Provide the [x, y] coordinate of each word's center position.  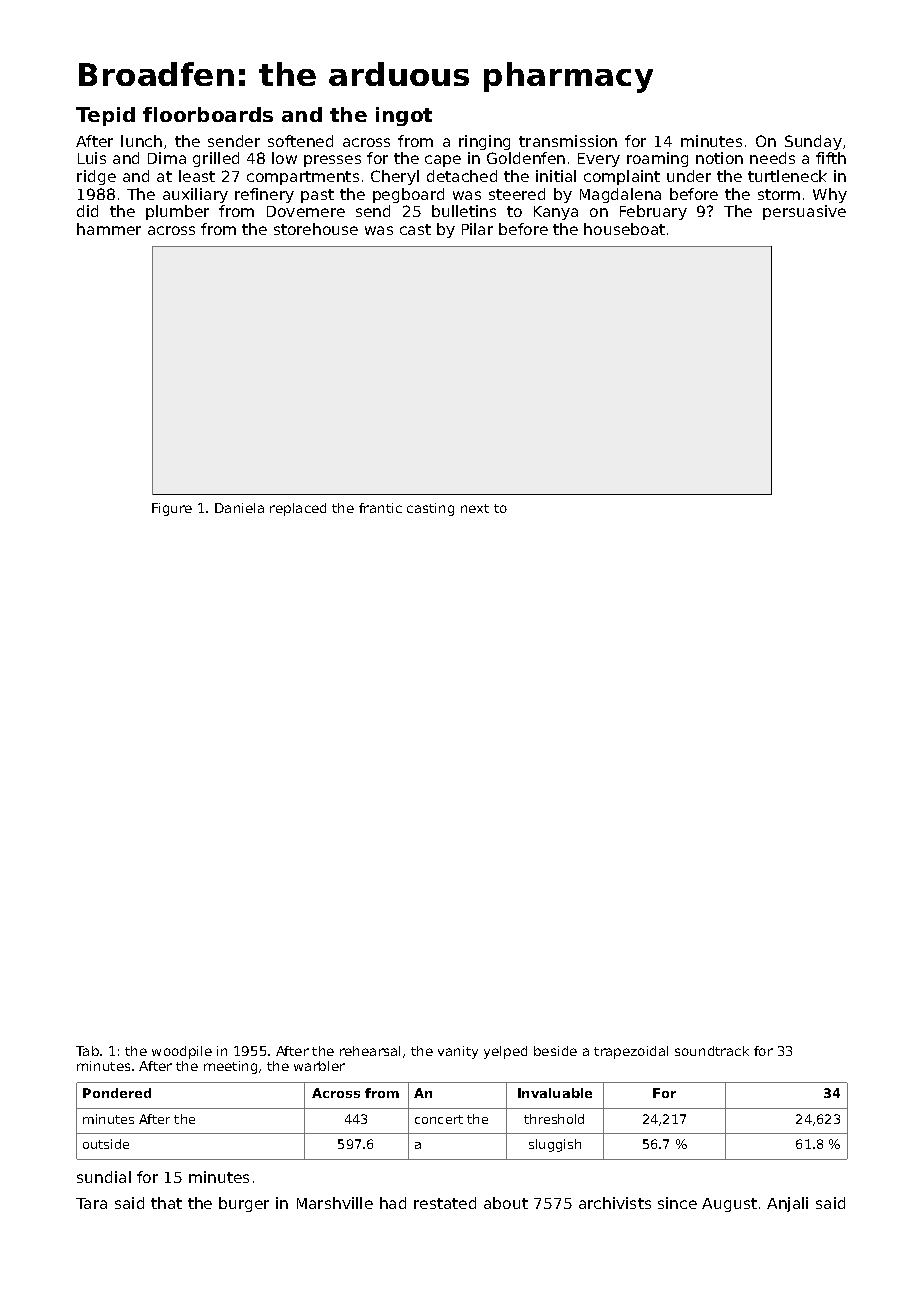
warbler [319, 1066]
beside [555, 1051]
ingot [404, 116]
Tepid [105, 116]
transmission [568, 141]
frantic [380, 508]
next [475, 508]
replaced [298, 509]
